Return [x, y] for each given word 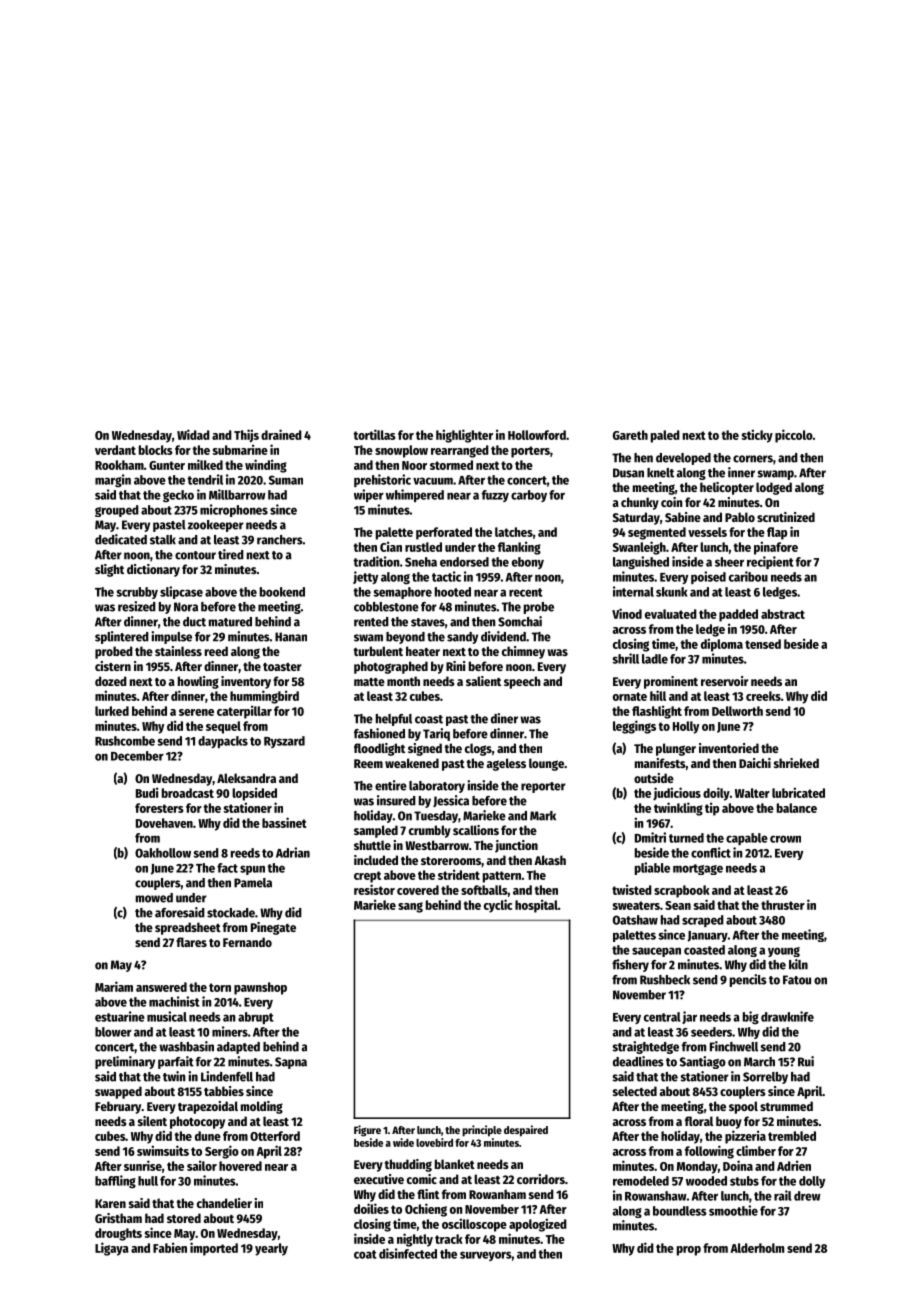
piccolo [794, 436]
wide [403, 1142]
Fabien [170, 1247]
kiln [798, 964]
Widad [193, 434]
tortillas [375, 434]
